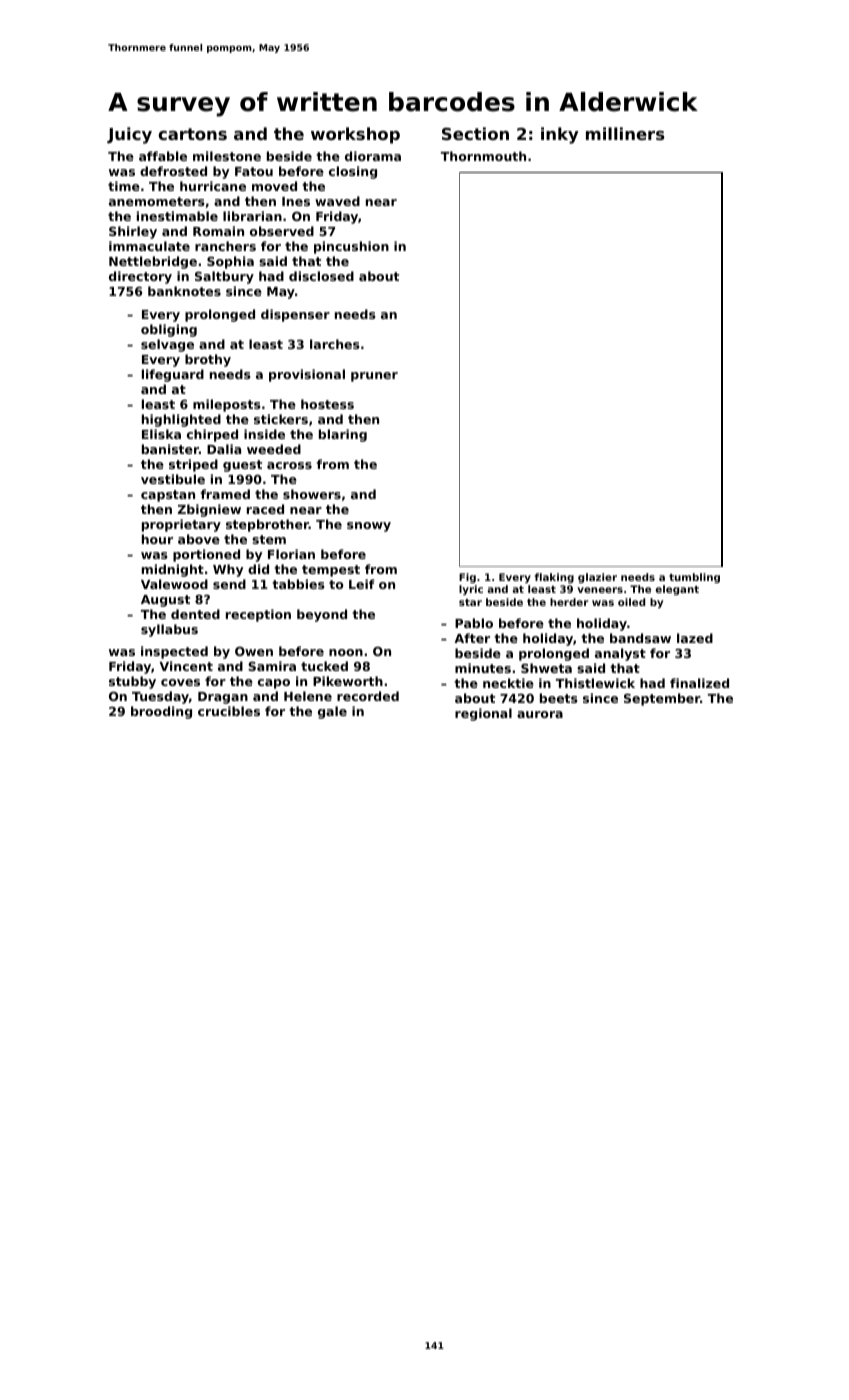  What do you see at coordinates (472, 638) in the document?
I see `After` at bounding box center [472, 638].
